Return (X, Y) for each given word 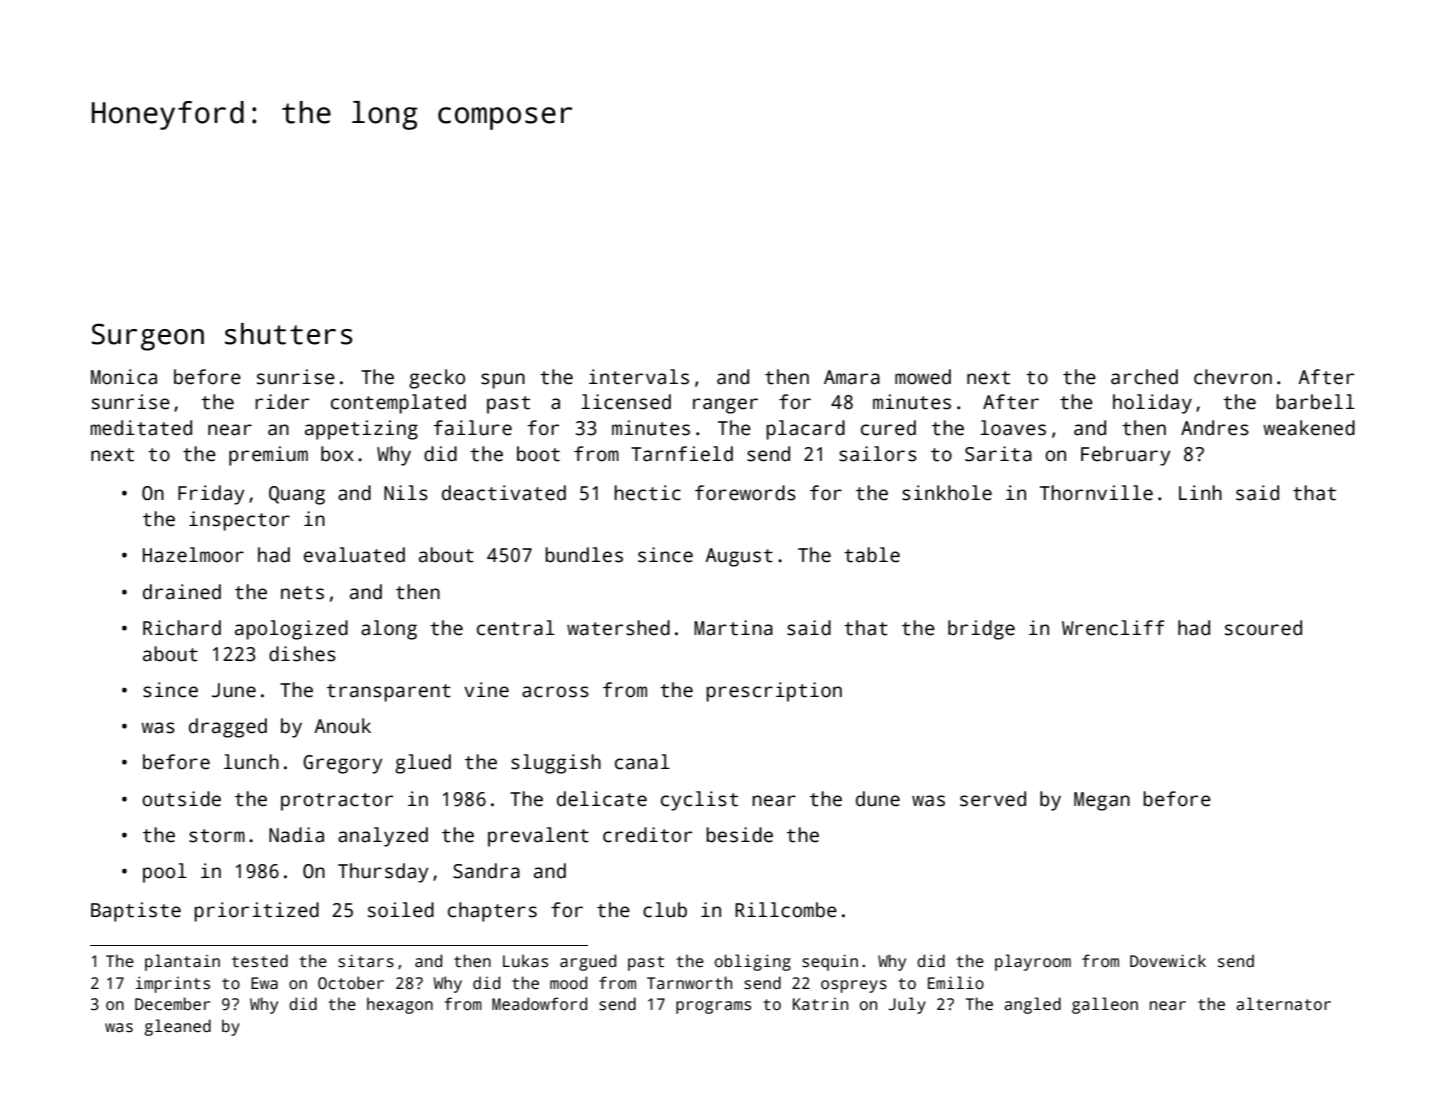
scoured (1263, 628)
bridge (981, 630)
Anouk (342, 726)
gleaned (177, 1027)
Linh (1200, 492)
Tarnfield (682, 454)
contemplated (398, 404)
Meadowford (539, 1003)
